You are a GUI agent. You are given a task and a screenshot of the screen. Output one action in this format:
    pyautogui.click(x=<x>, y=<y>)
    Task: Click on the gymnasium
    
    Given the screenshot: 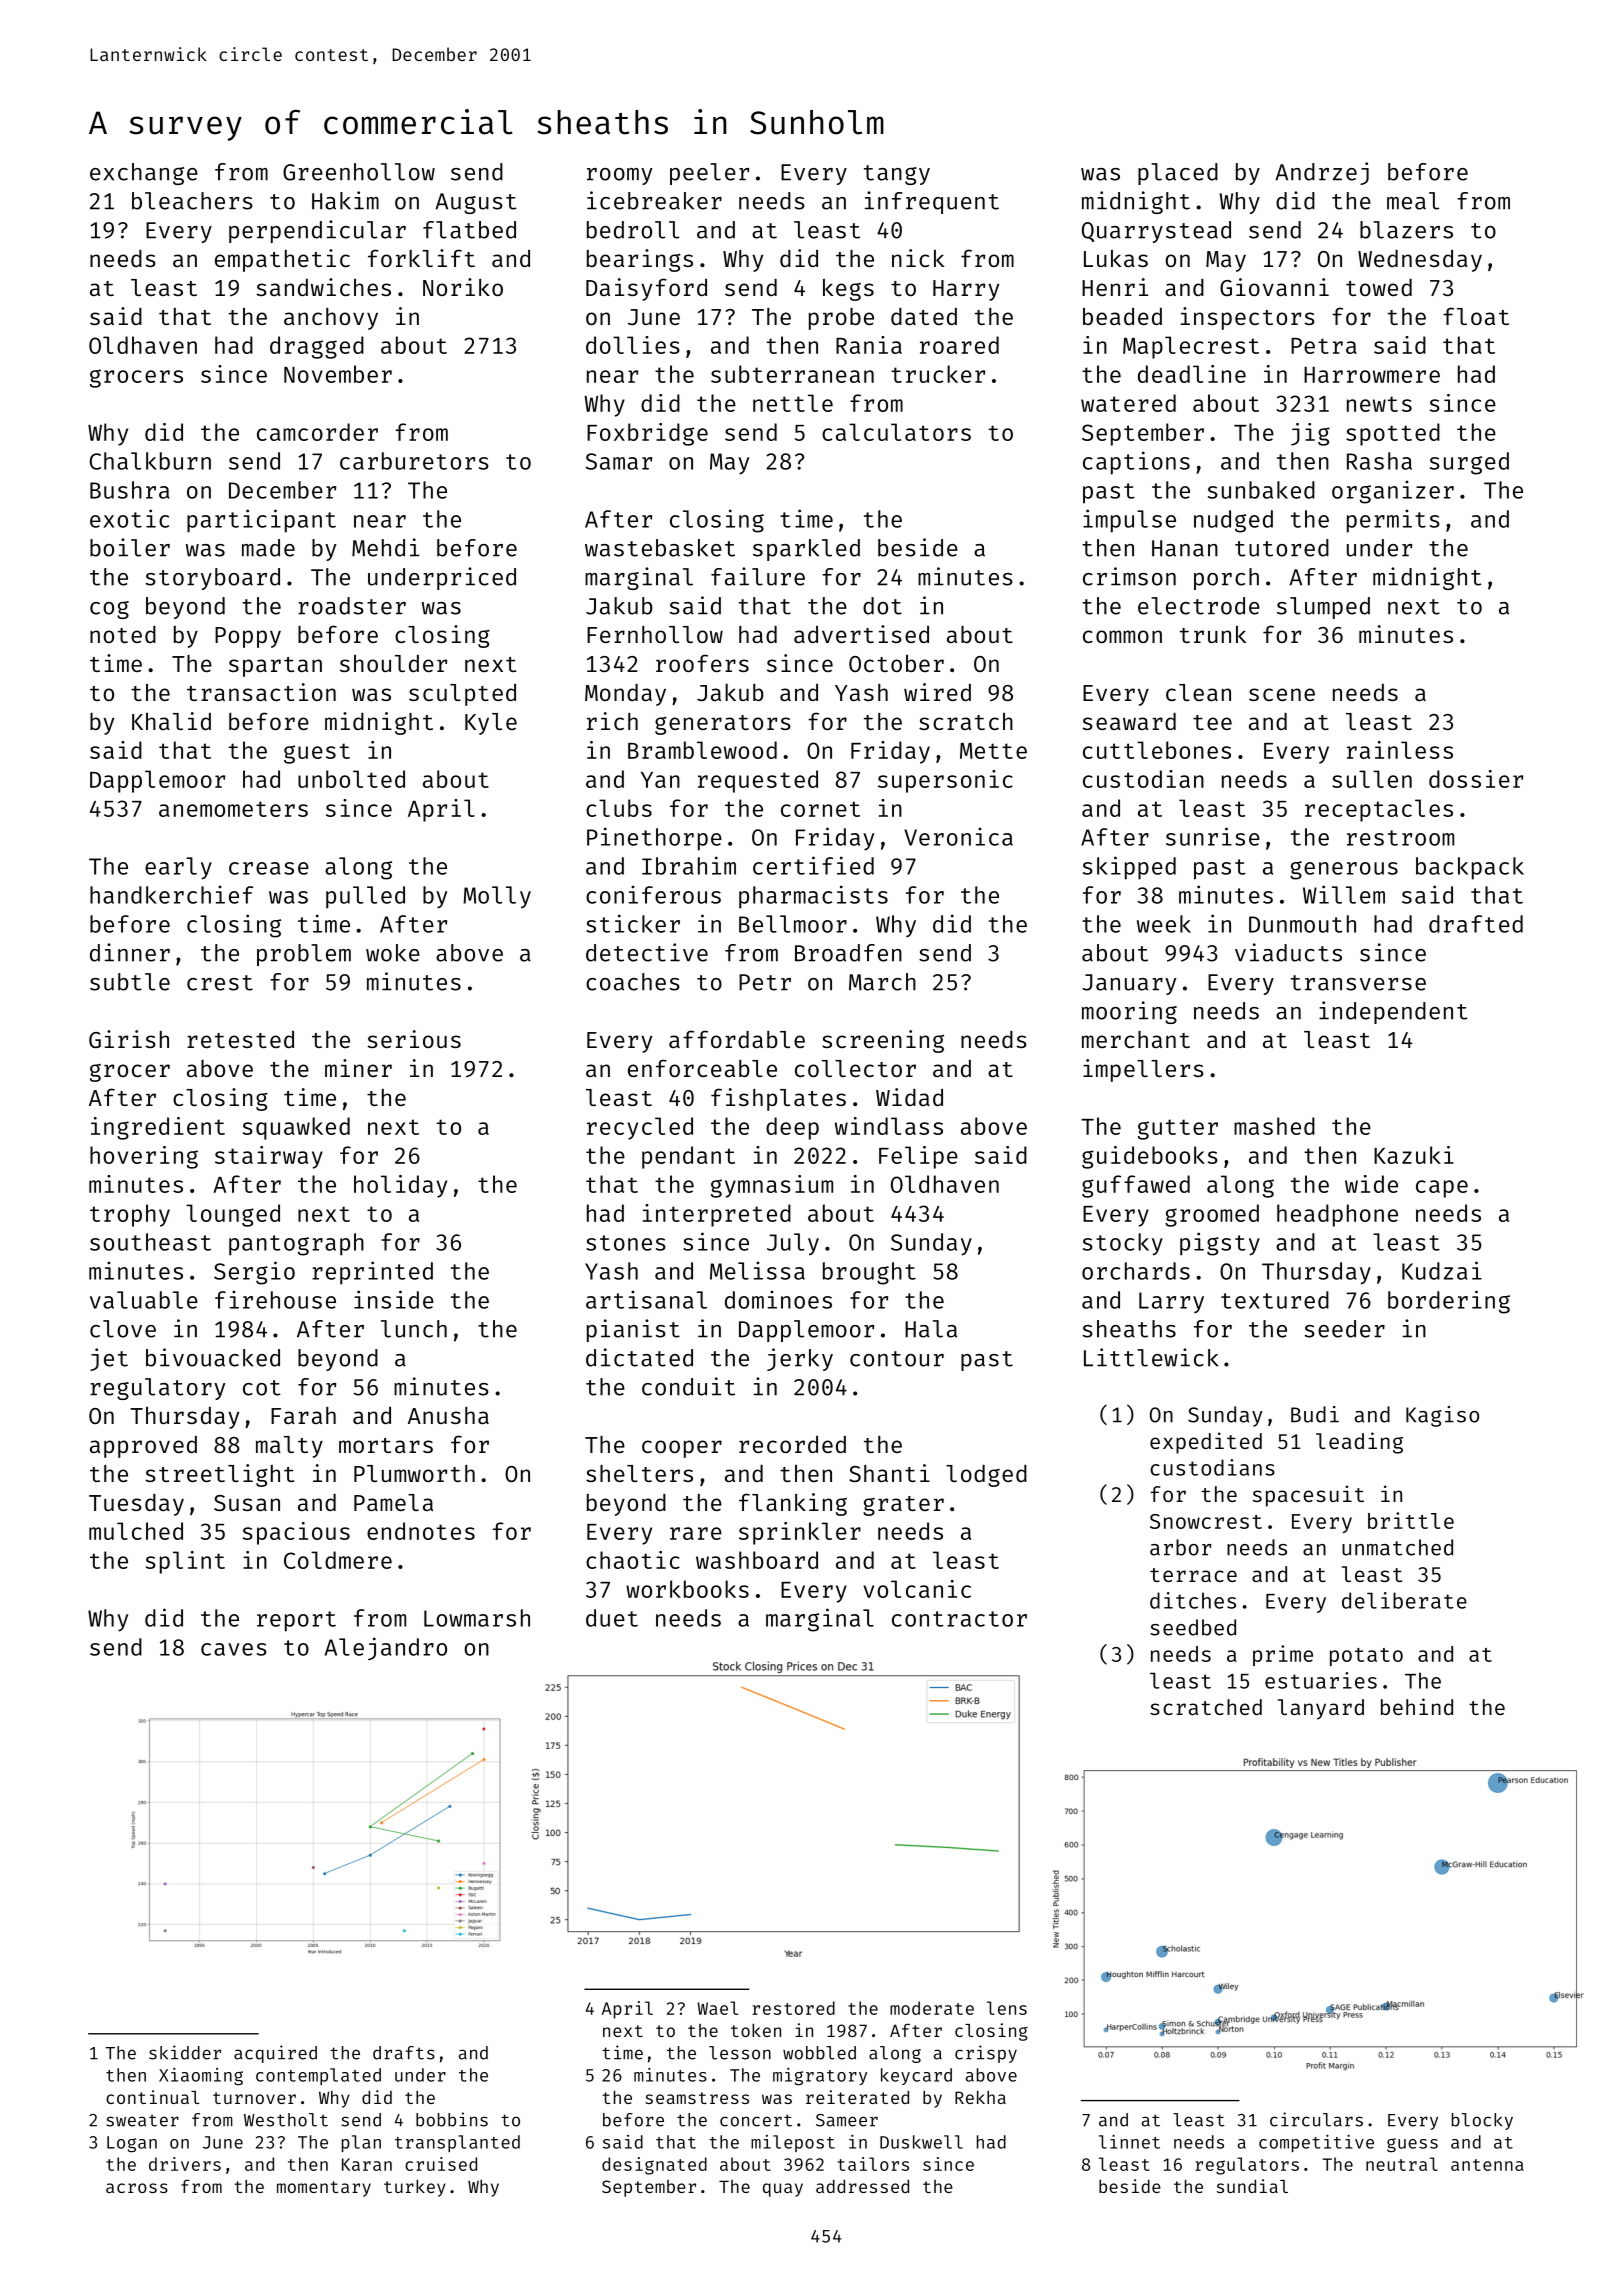 What is the action you would take?
    pyautogui.click(x=772, y=1186)
